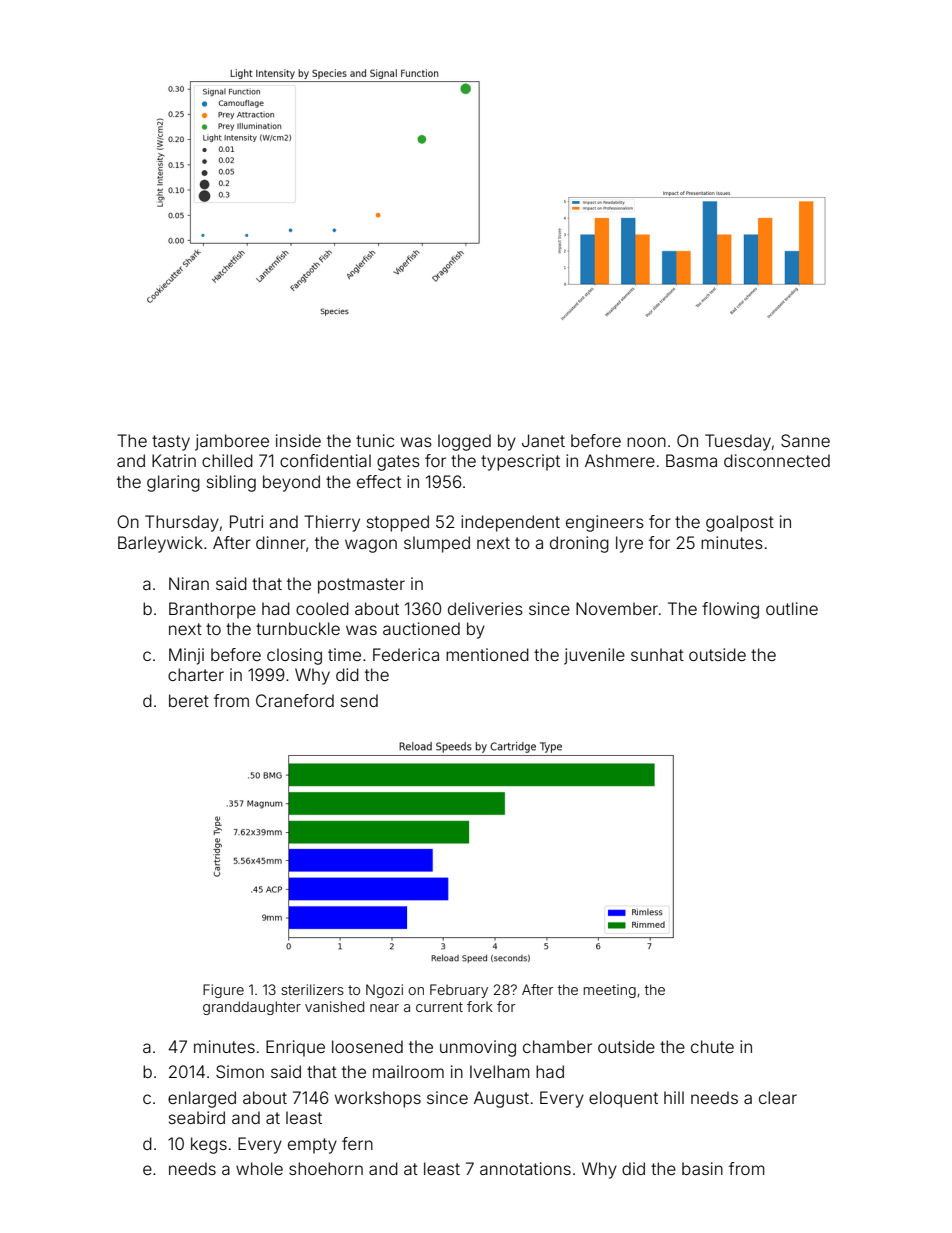  I want to click on flowing, so click(730, 610).
